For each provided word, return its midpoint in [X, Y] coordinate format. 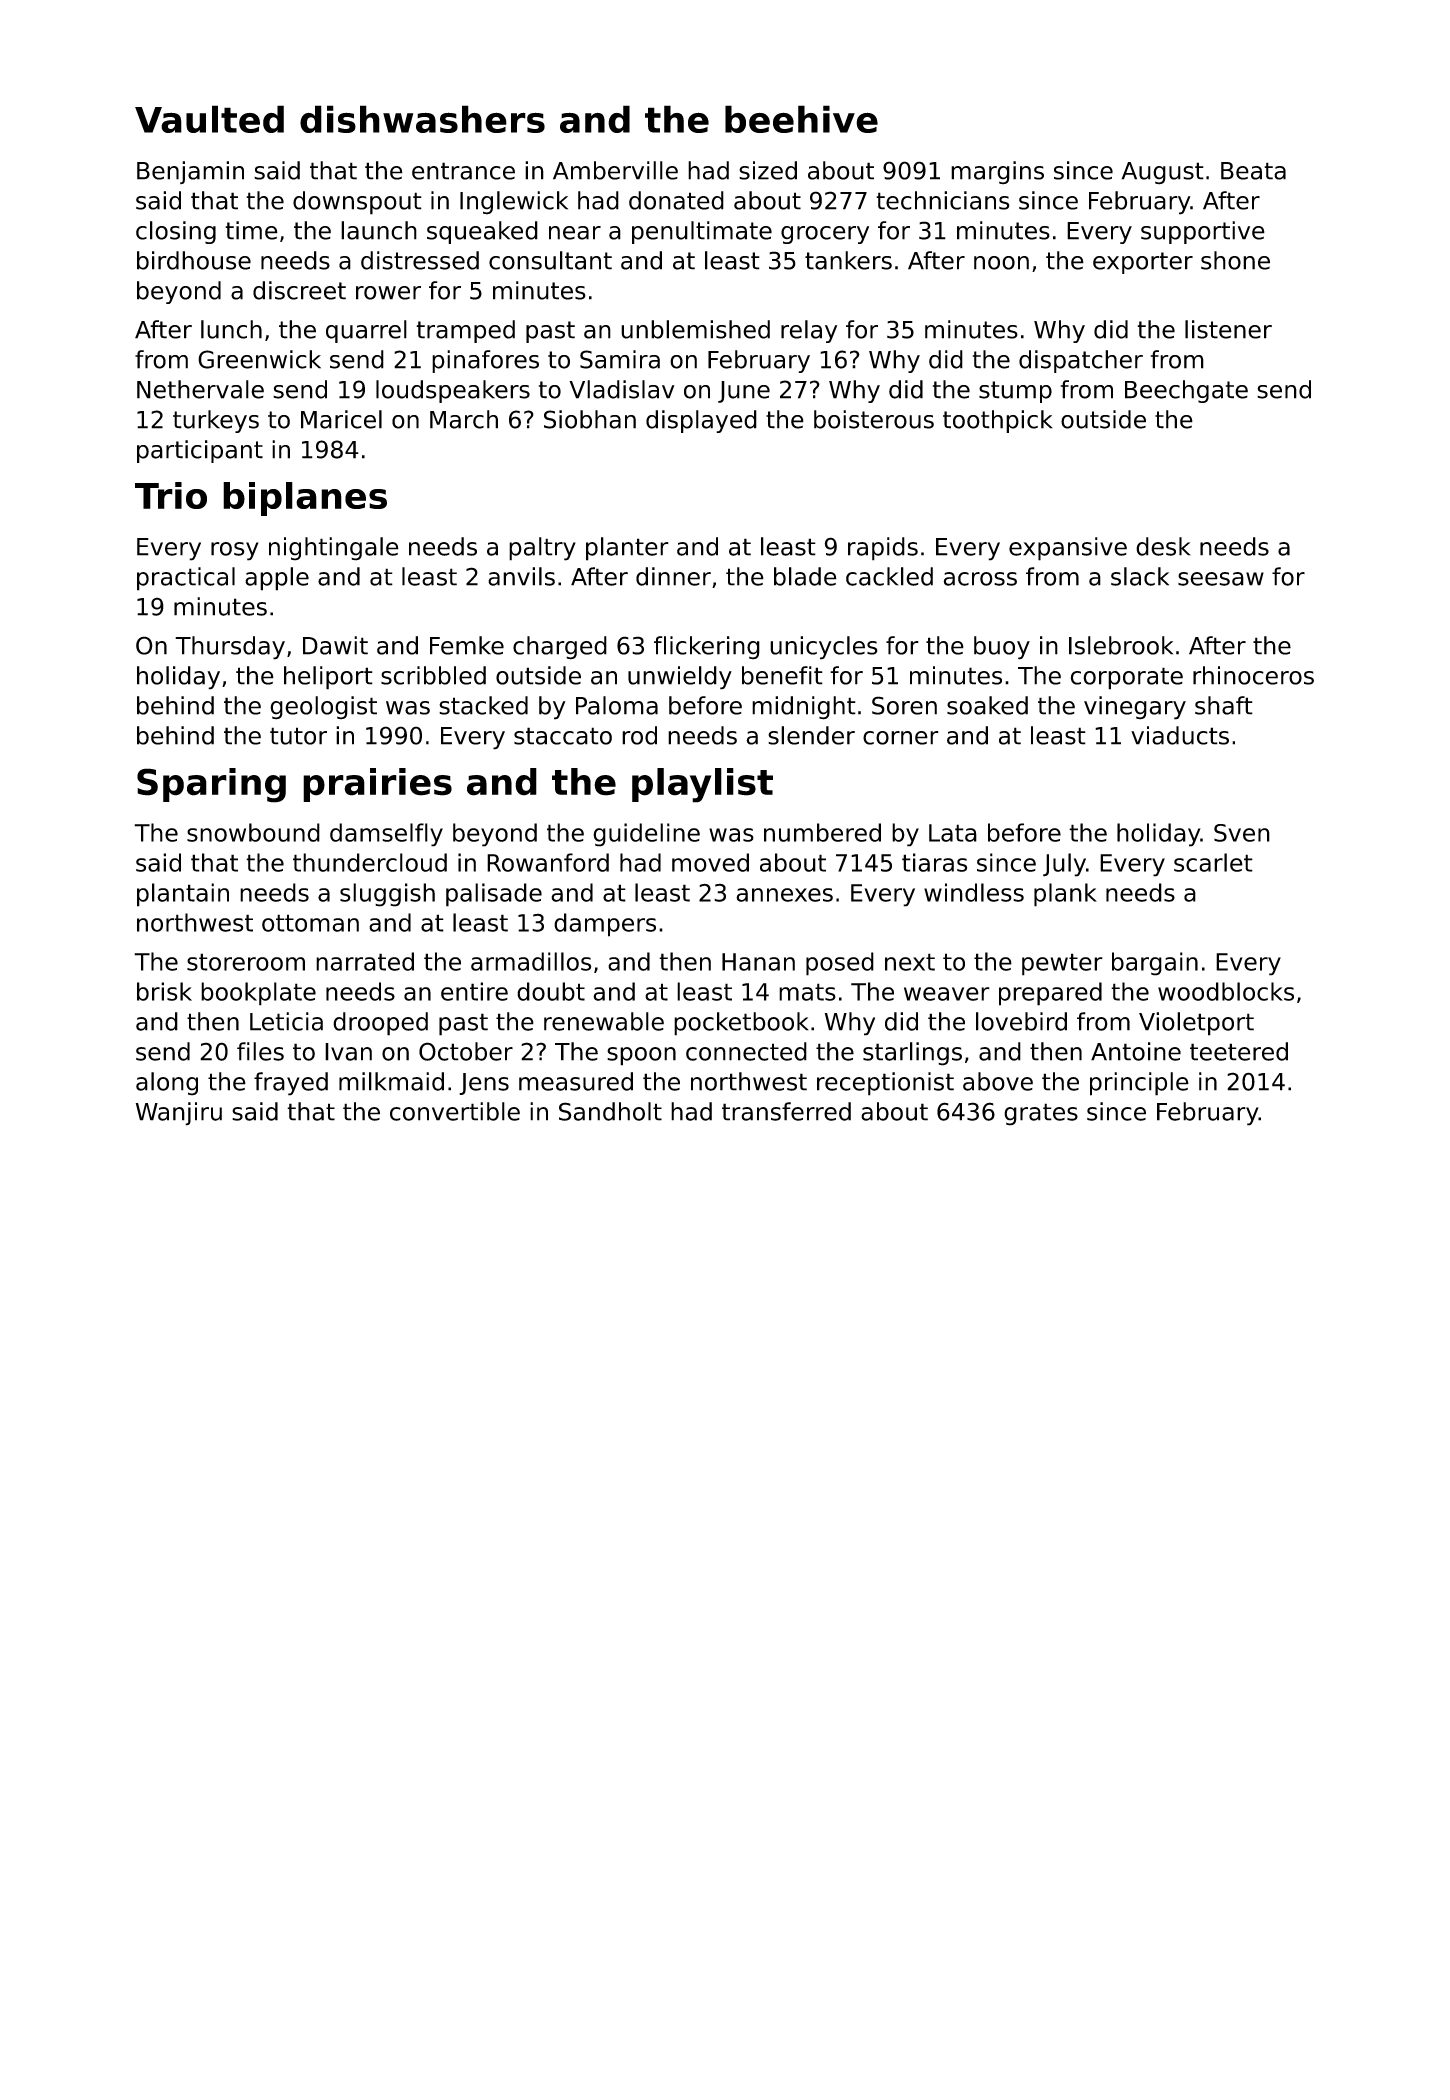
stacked [483, 705]
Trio [171, 495]
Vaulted [209, 119]
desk [1163, 546]
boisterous [874, 419]
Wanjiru [179, 1114]
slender [811, 735]
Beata [1253, 171]
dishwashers [422, 119]
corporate [1127, 678]
